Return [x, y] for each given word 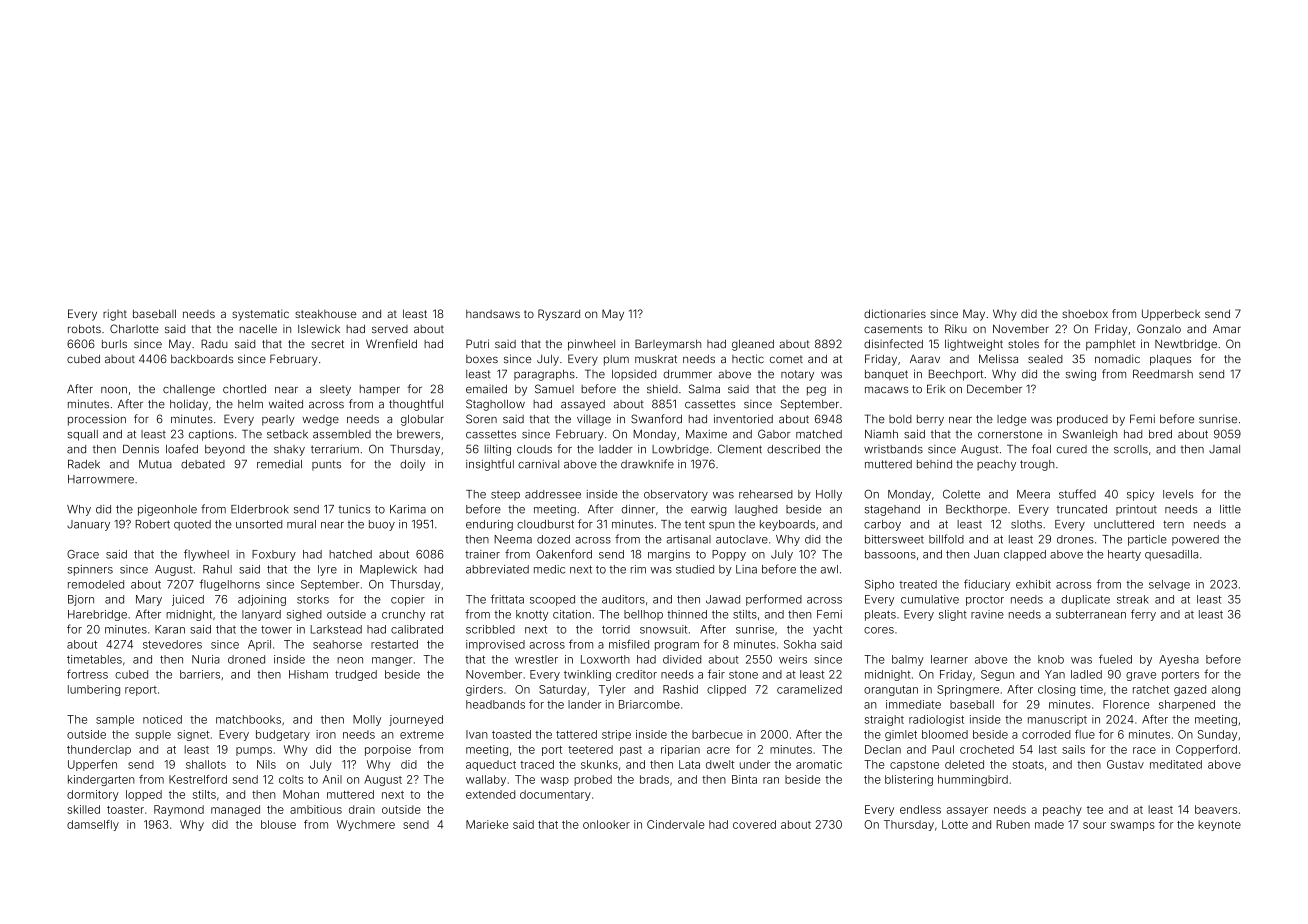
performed [774, 600]
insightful [490, 465]
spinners [90, 570]
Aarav [925, 359]
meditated [1176, 764]
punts [326, 465]
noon [114, 390]
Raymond [179, 810]
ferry [1143, 615]
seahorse [337, 644]
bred [1160, 434]
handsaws [493, 314]
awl [829, 569]
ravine [987, 614]
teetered [590, 749]
